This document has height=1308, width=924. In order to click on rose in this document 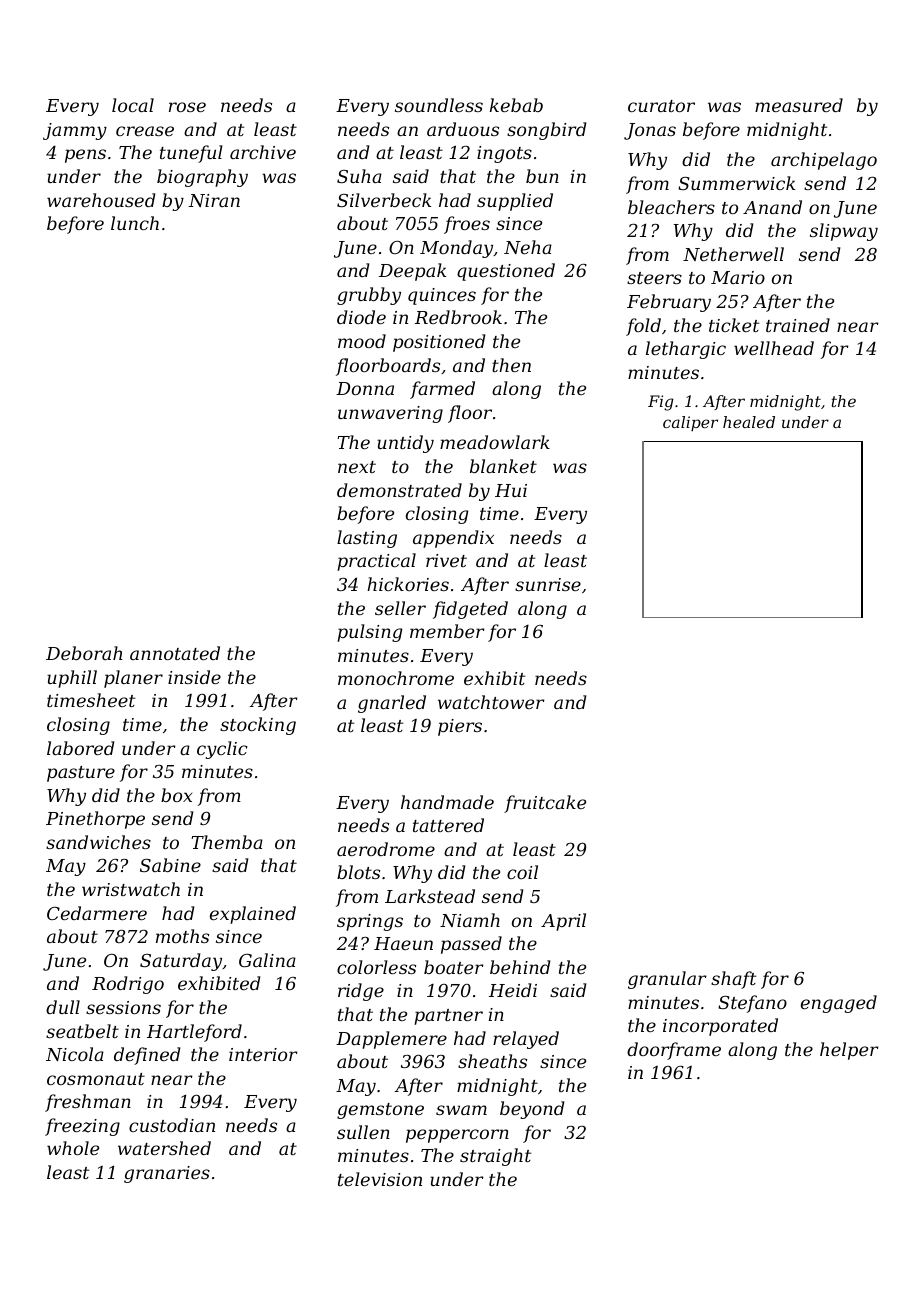, I will do `click(187, 107)`.
